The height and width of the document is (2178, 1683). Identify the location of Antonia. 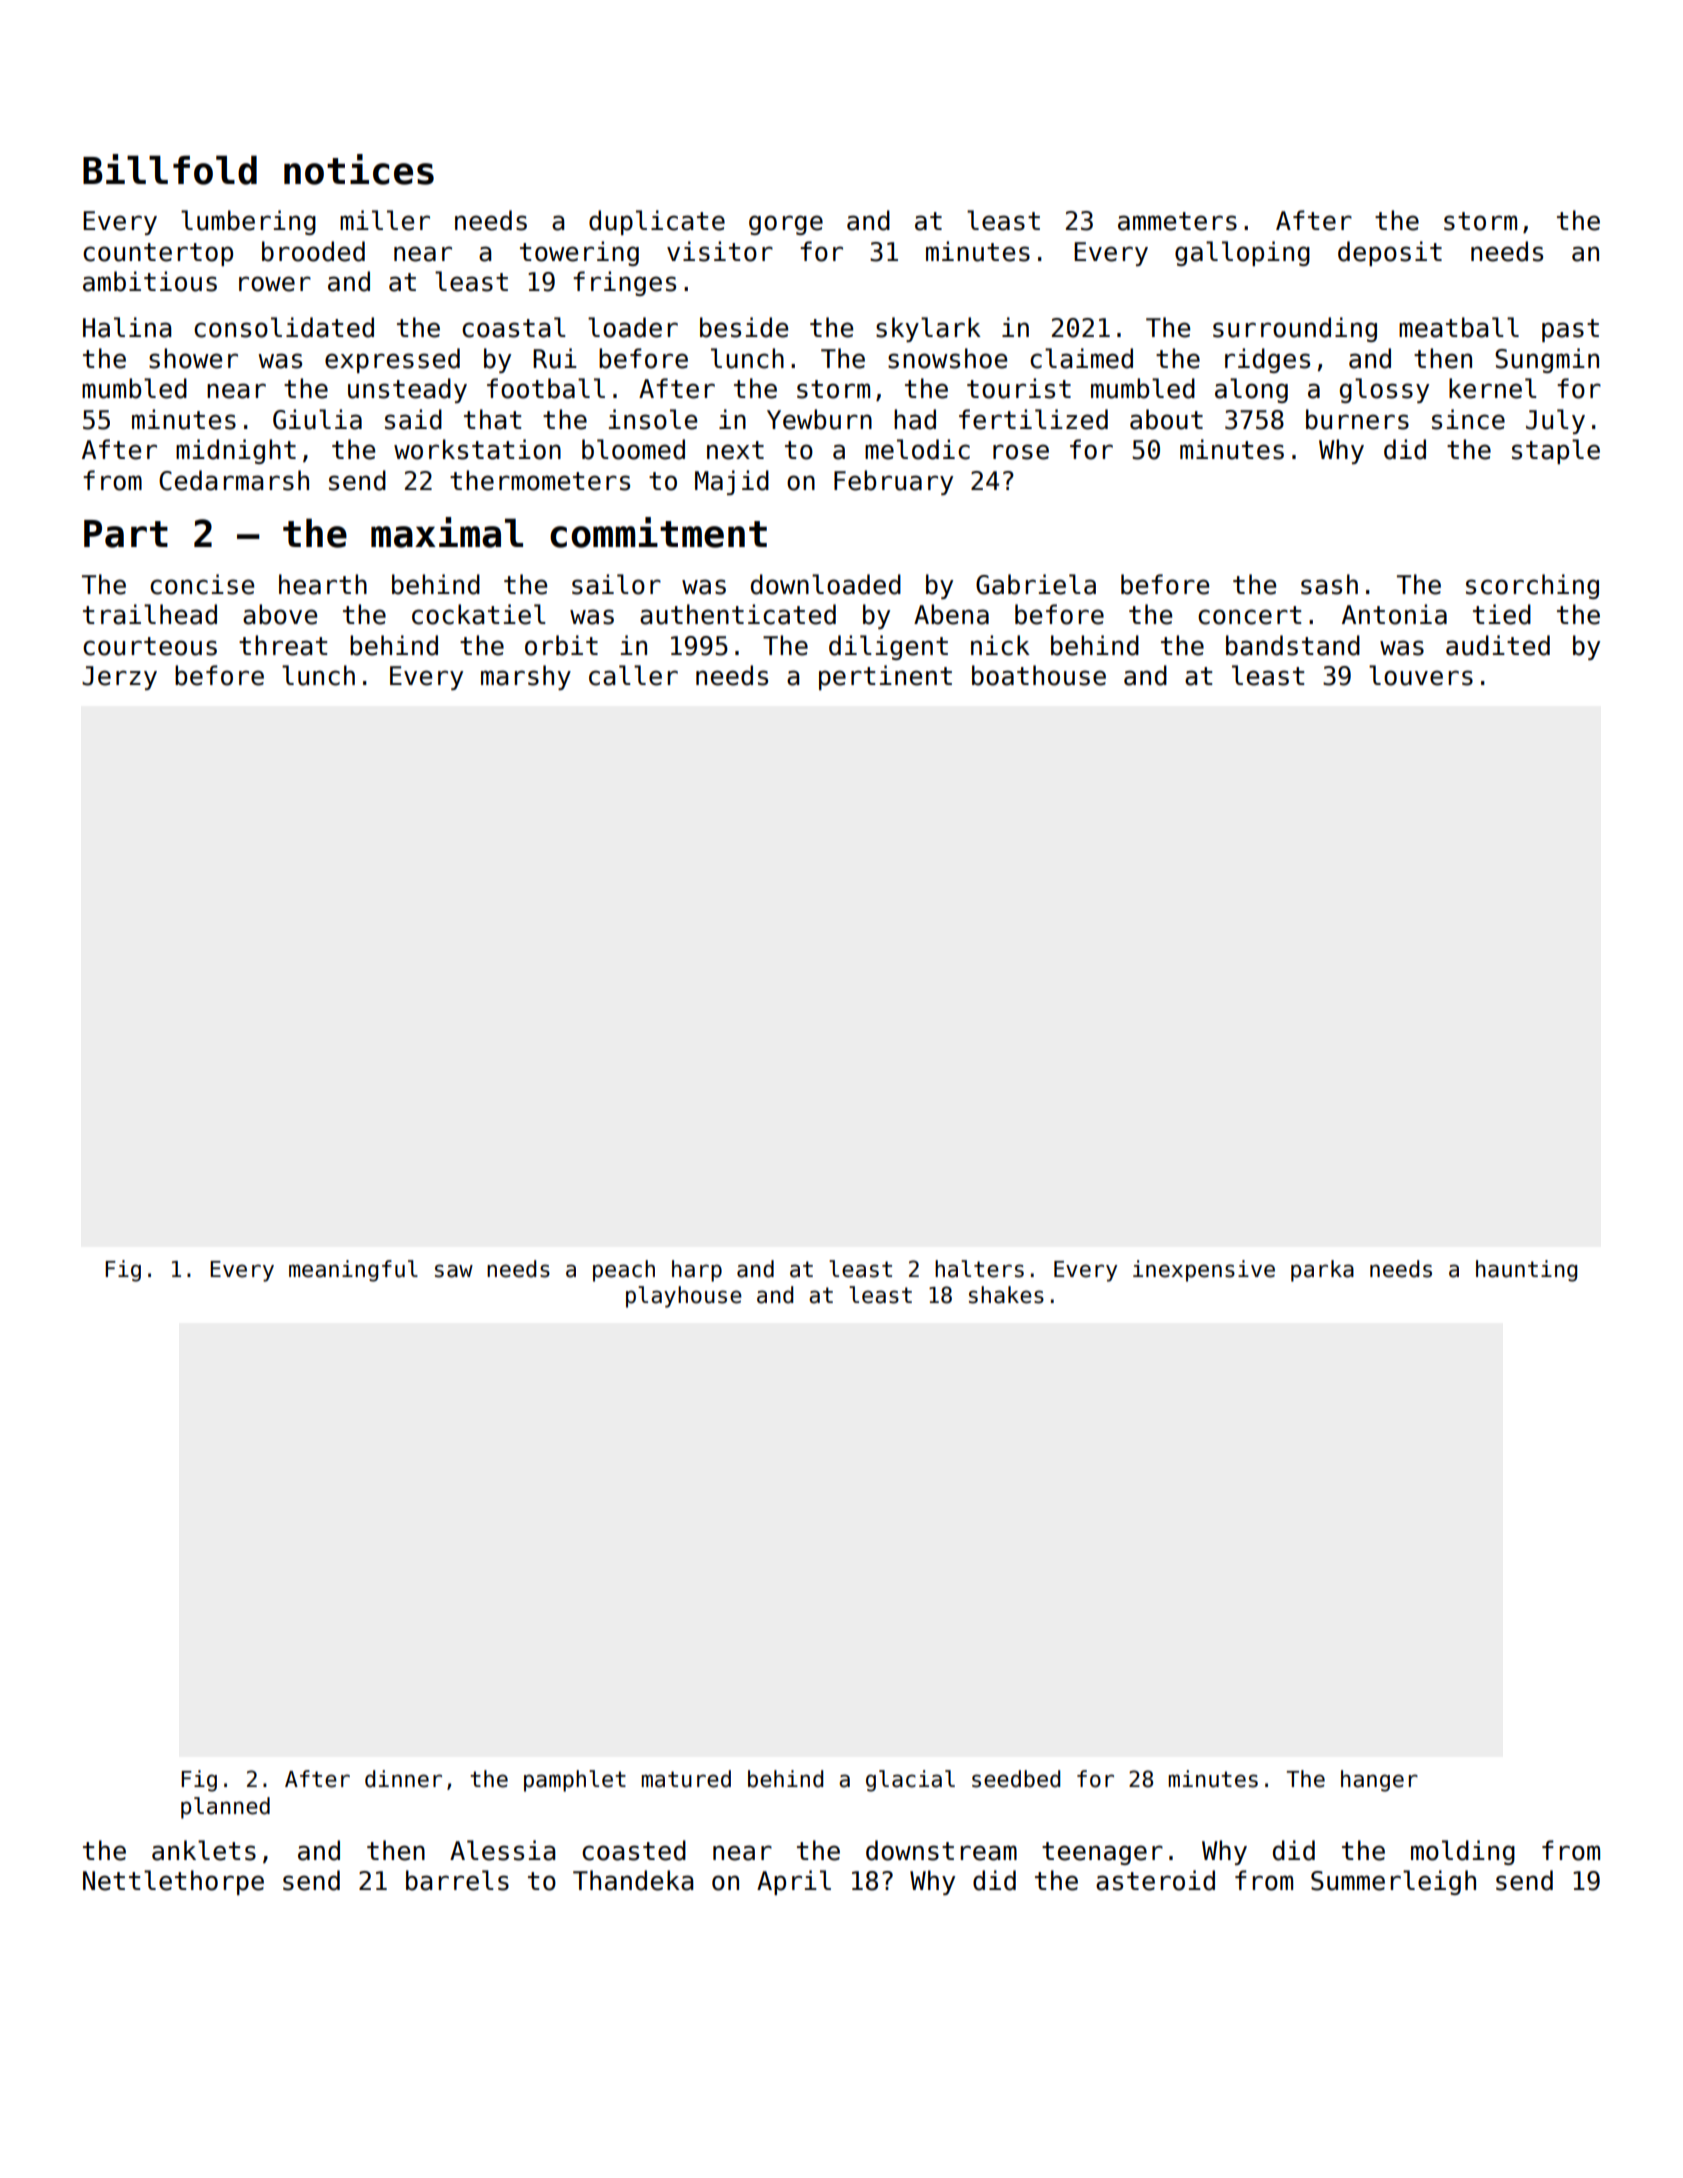
(1394, 614).
